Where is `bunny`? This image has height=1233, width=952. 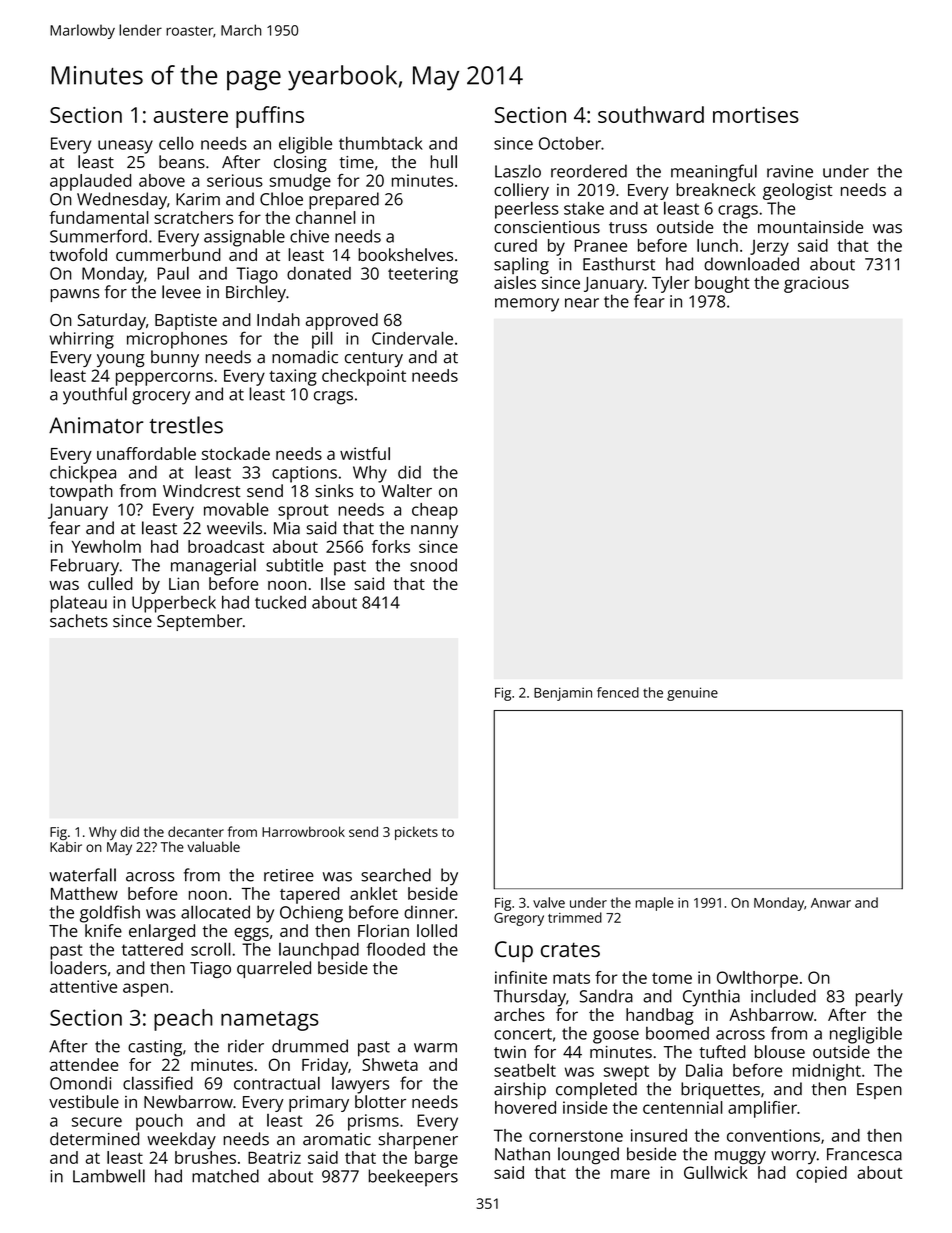 bunny is located at coordinates (175, 358).
